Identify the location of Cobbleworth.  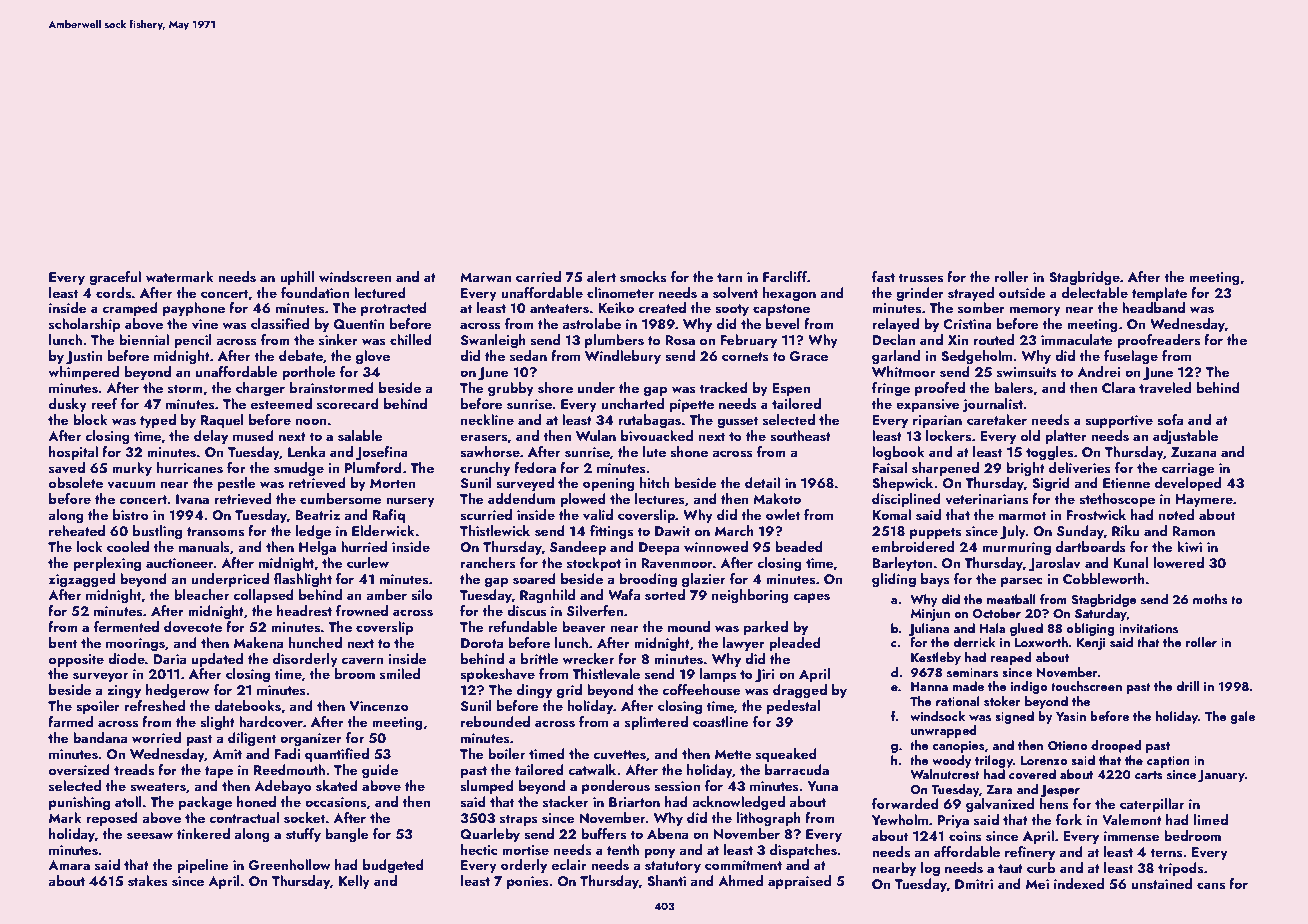
(1104, 578).
